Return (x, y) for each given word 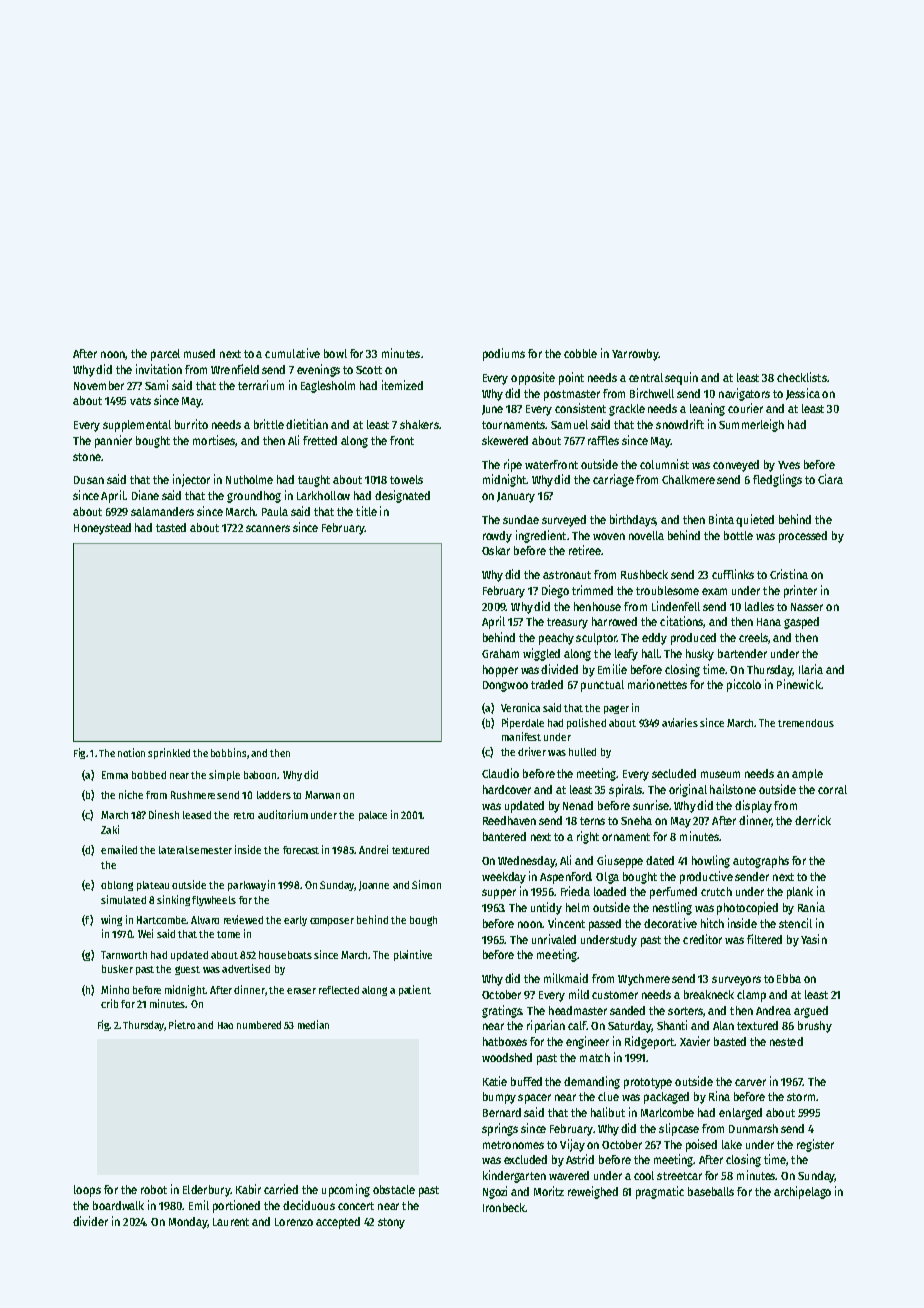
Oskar (496, 550)
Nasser (807, 607)
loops (87, 1191)
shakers (419, 424)
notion (131, 752)
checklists (802, 377)
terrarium (261, 385)
